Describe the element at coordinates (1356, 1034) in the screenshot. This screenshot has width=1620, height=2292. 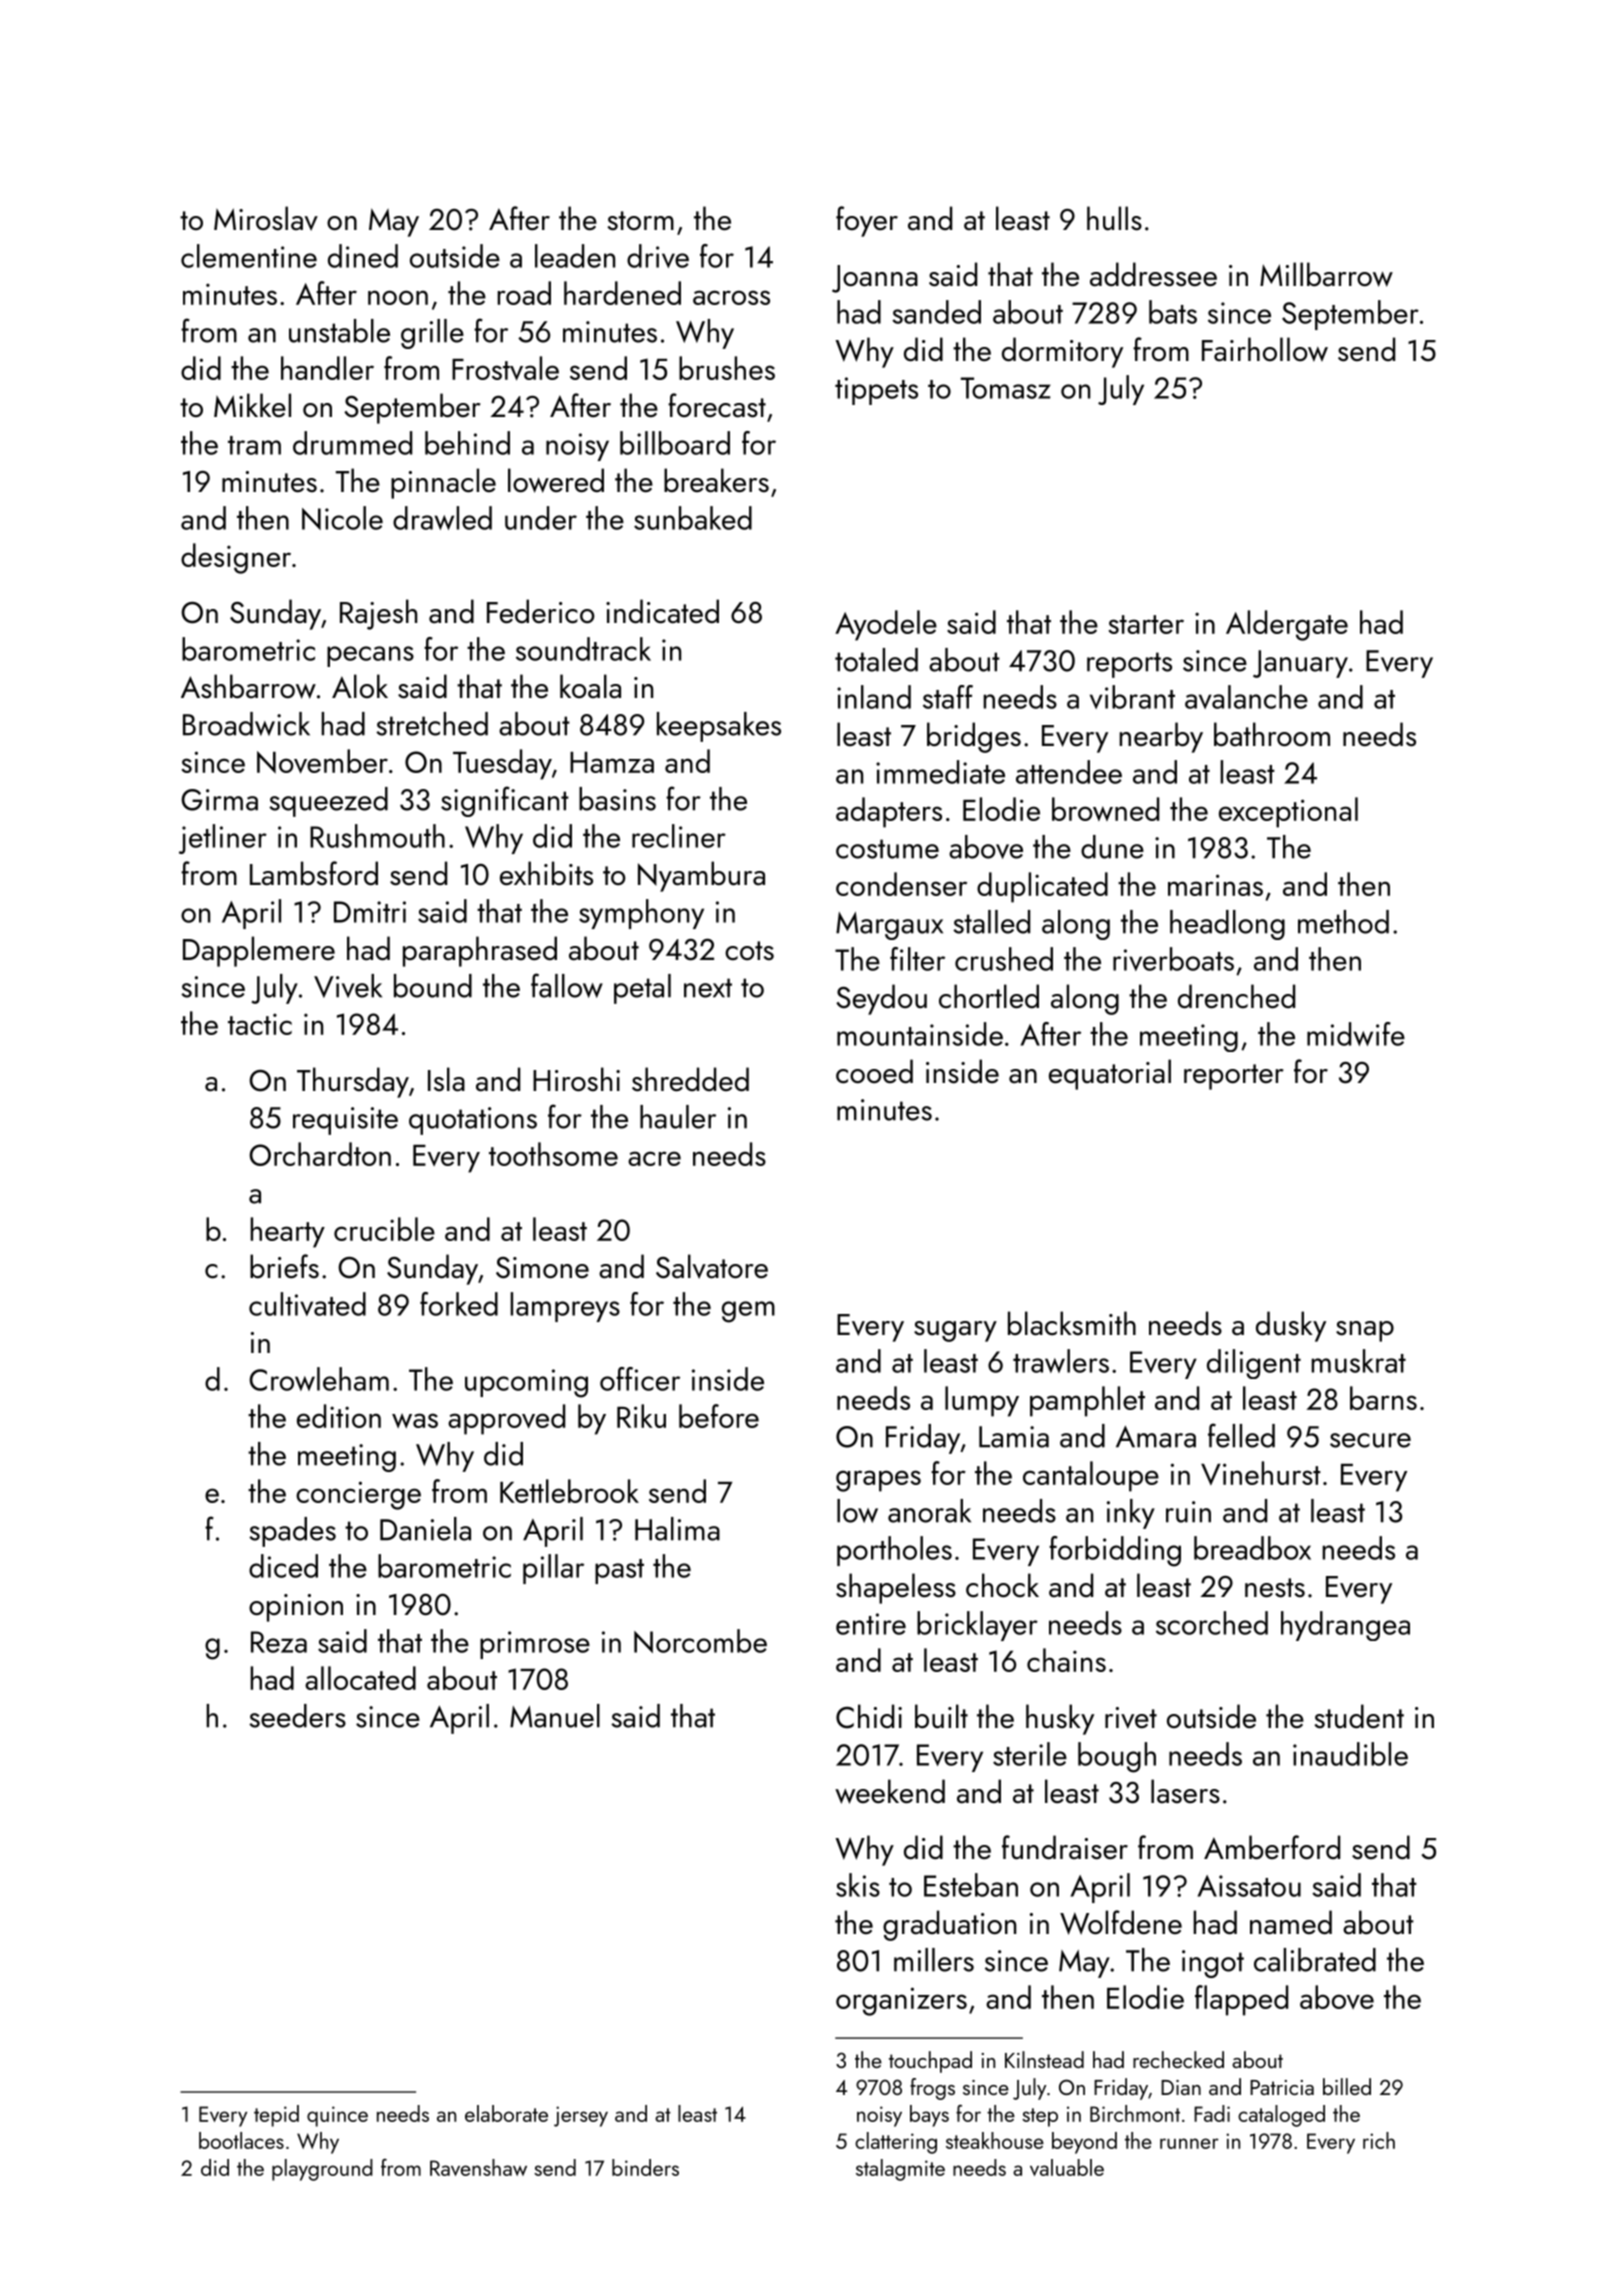
I see `midwife` at that location.
